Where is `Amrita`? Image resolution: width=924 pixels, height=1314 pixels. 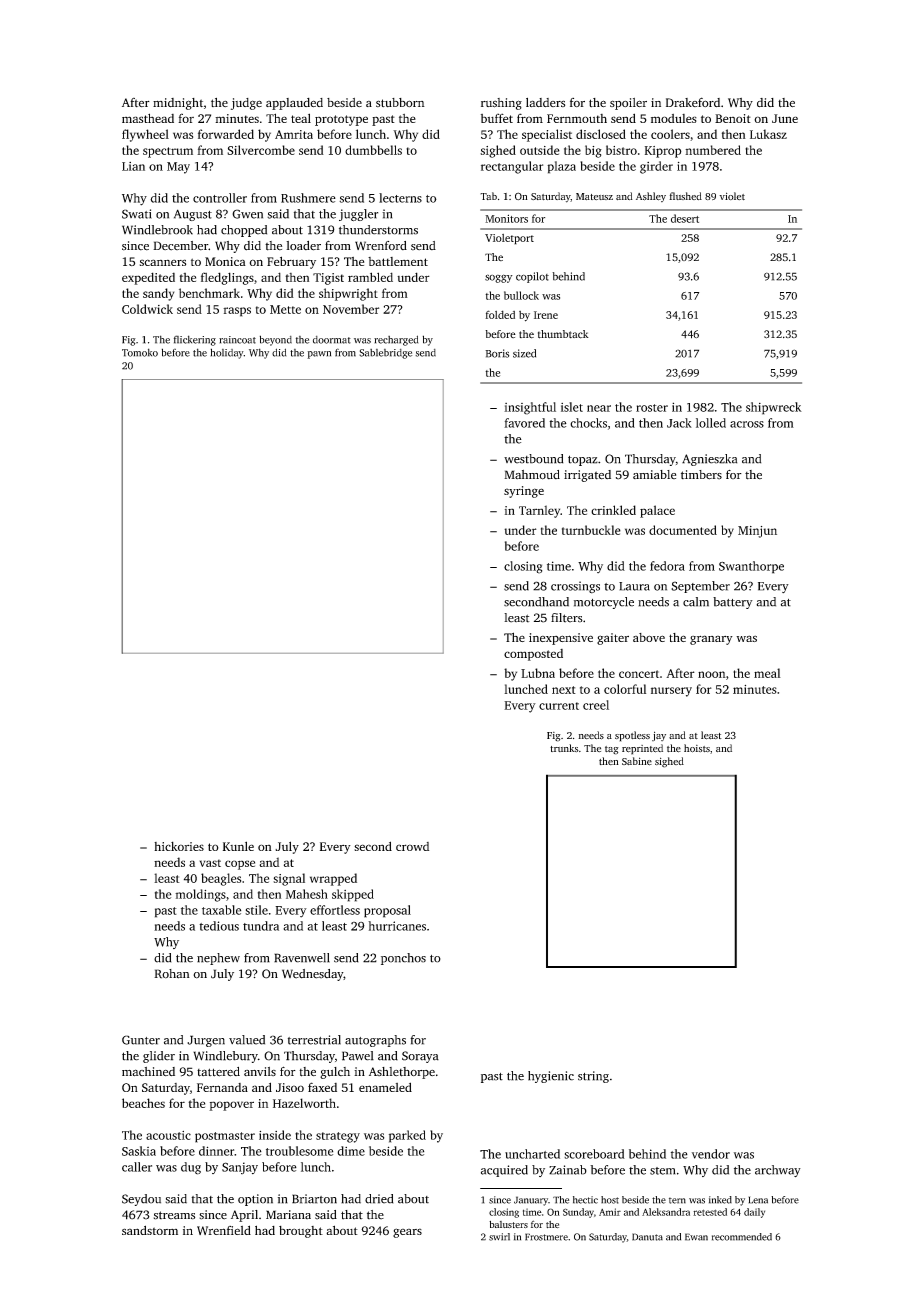 Amrita is located at coordinates (294, 134).
